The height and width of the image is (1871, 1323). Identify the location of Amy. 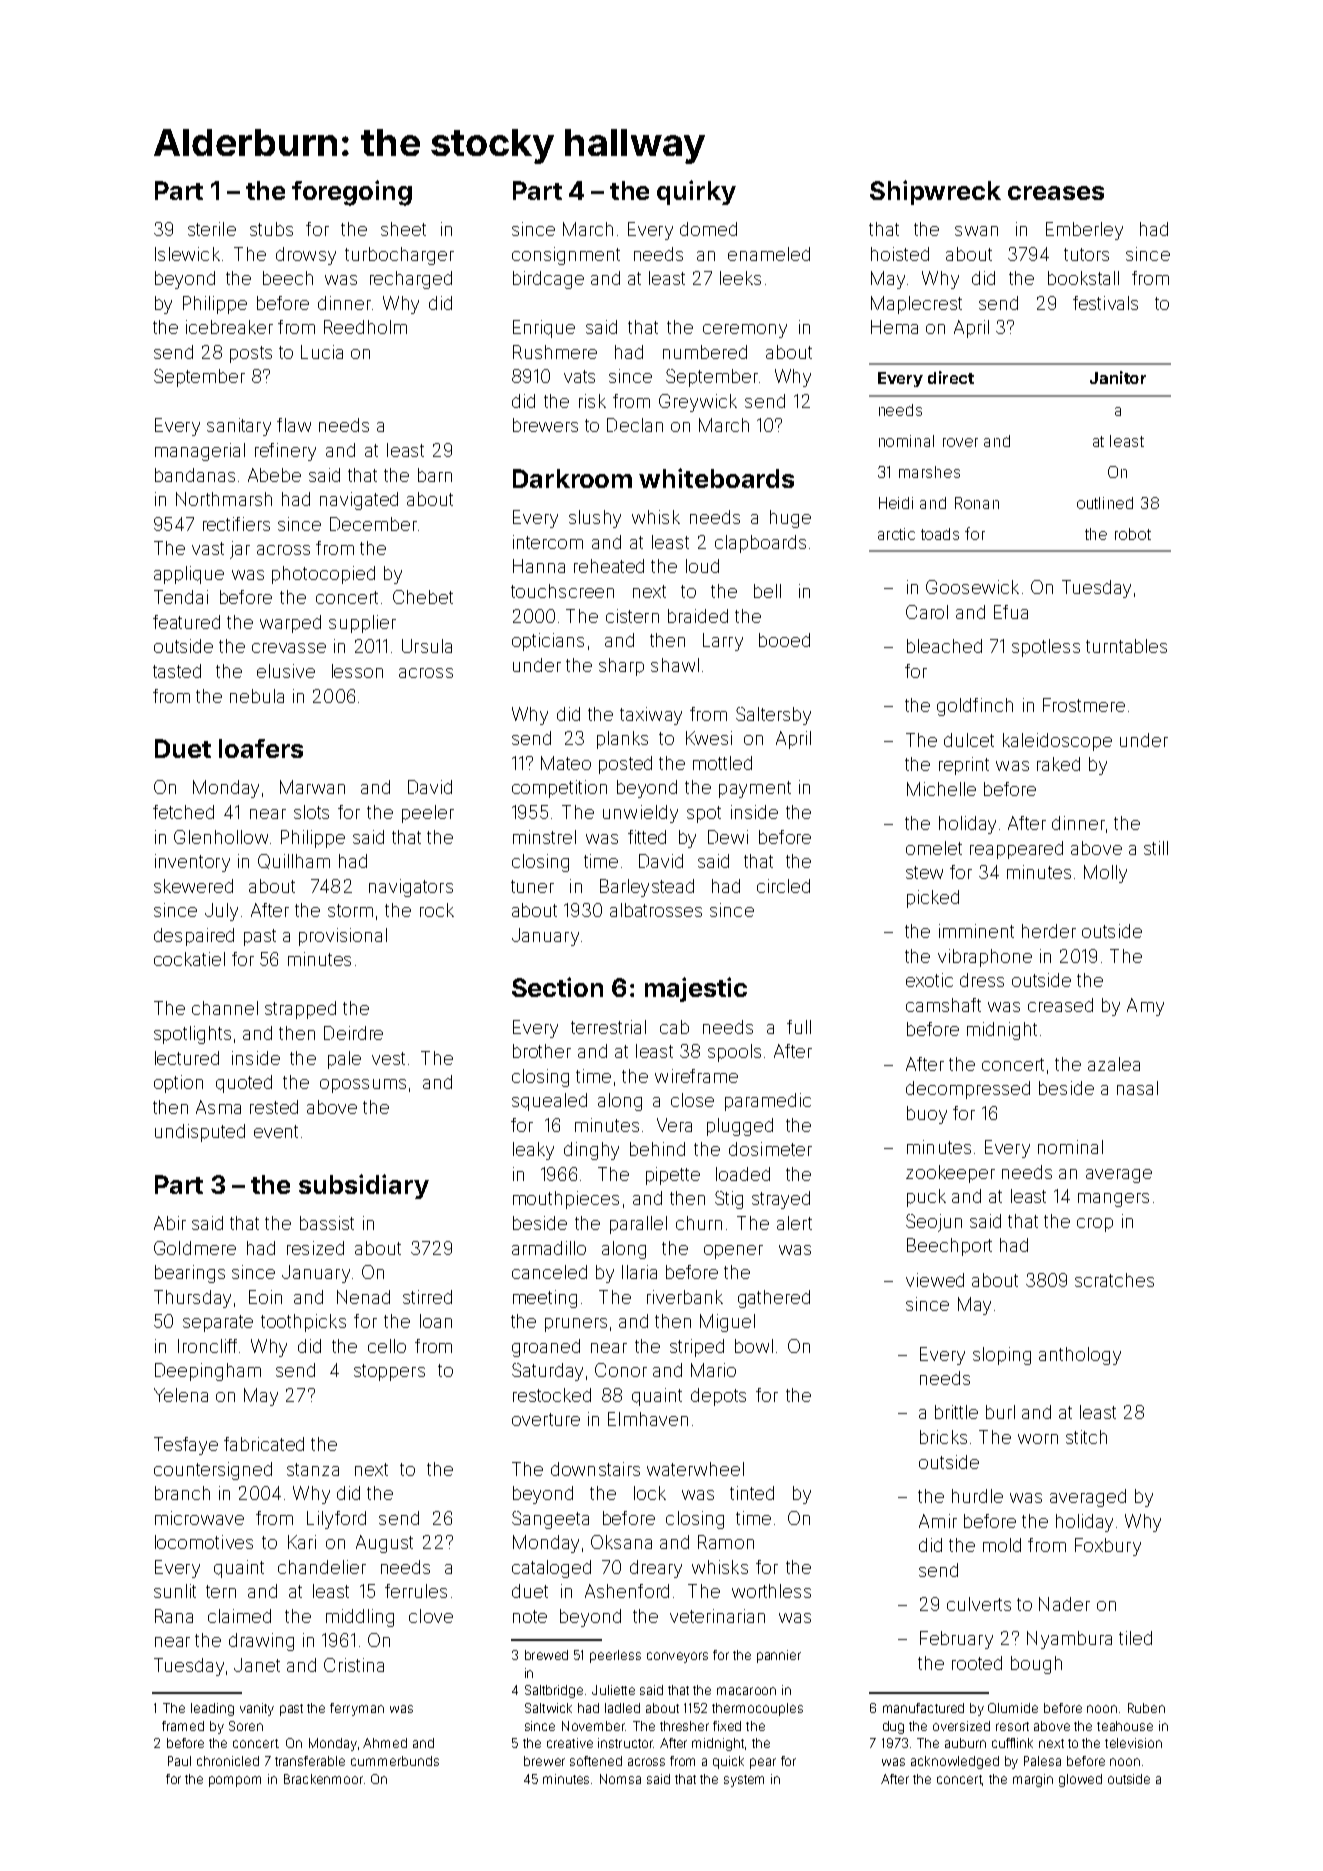
(1145, 1007).
